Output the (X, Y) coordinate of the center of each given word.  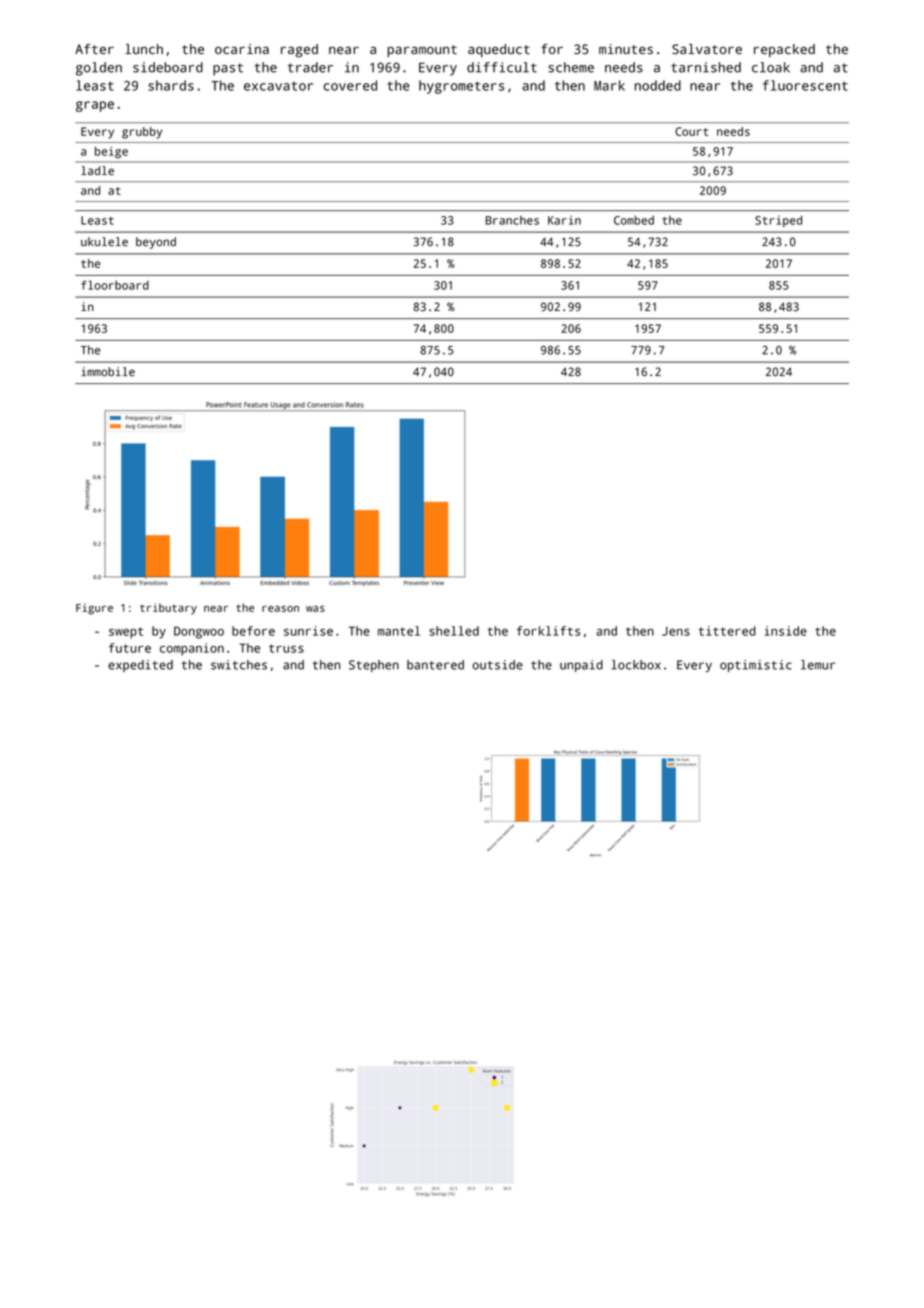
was (315, 609)
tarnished (706, 67)
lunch (144, 49)
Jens (676, 631)
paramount (422, 51)
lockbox (636, 665)
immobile (108, 372)
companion (192, 649)
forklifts (548, 631)
